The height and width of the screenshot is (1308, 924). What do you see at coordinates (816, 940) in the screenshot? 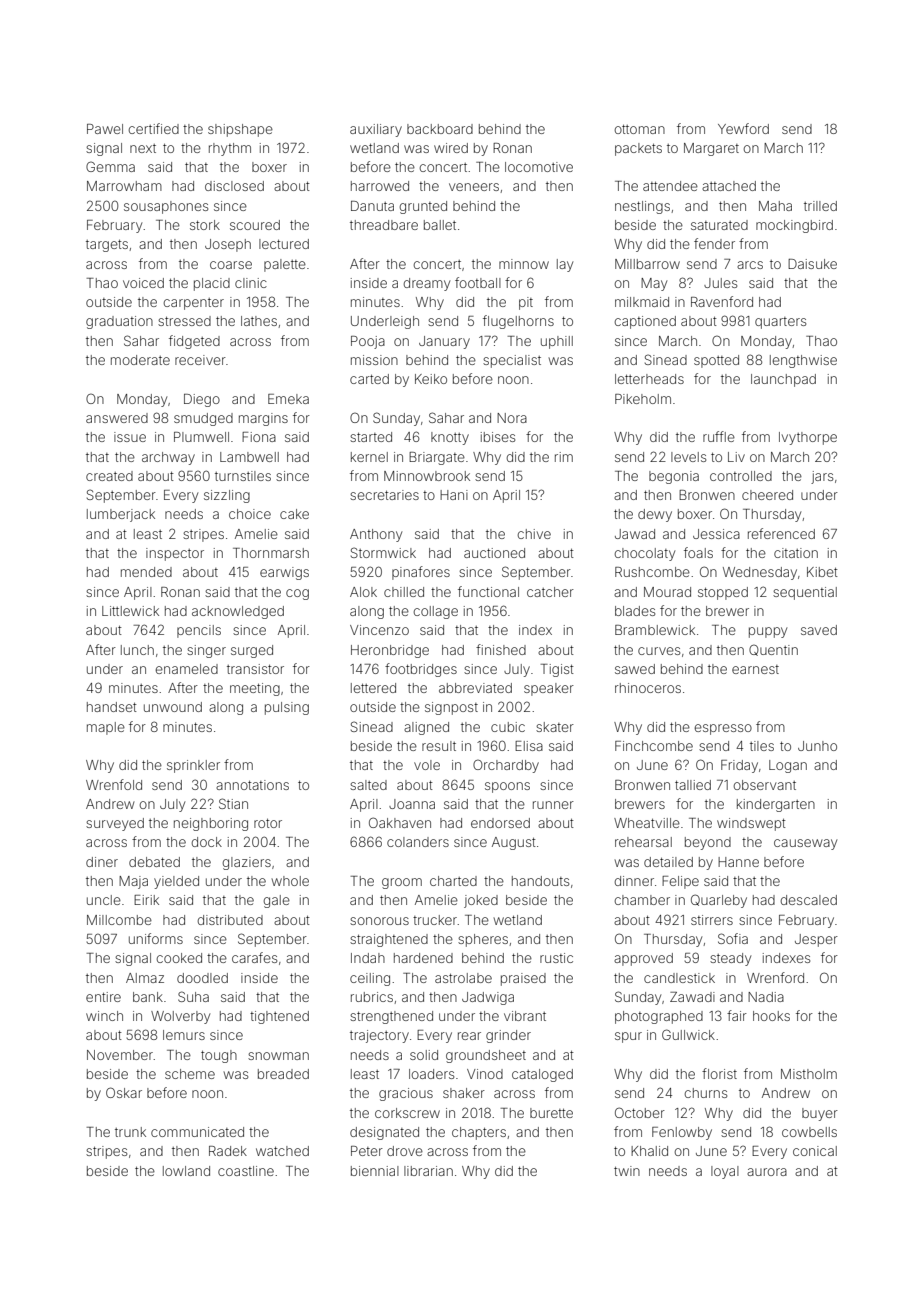
I see `Jesper` at bounding box center [816, 940].
